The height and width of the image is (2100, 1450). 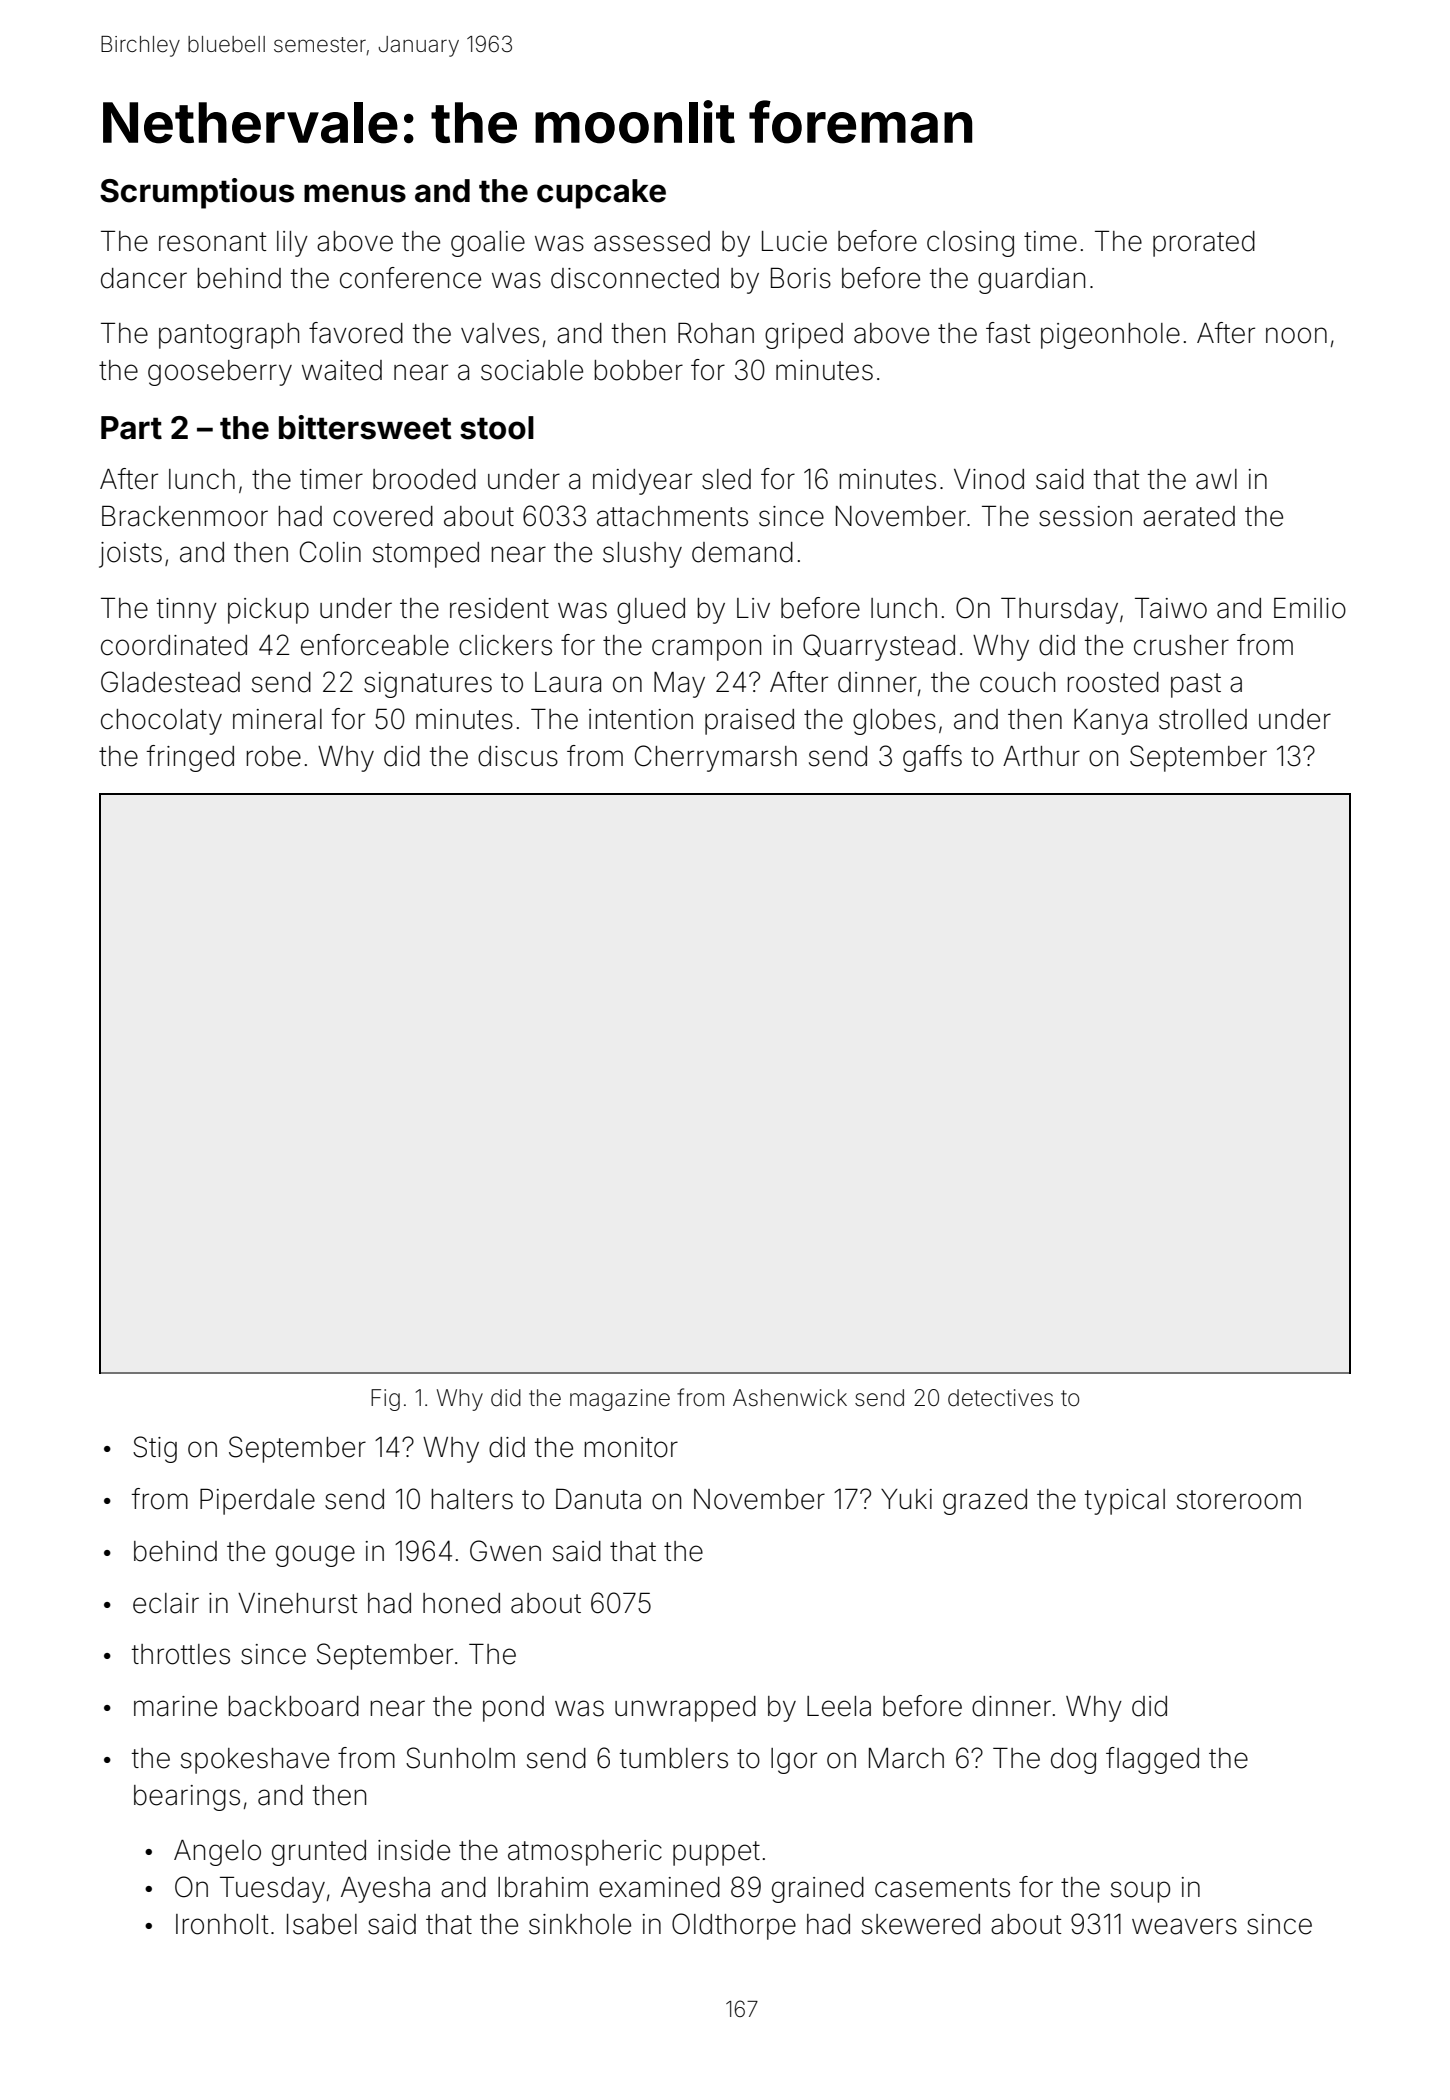 What do you see at coordinates (222, 1924) in the image?
I see `Ironholt` at bounding box center [222, 1924].
